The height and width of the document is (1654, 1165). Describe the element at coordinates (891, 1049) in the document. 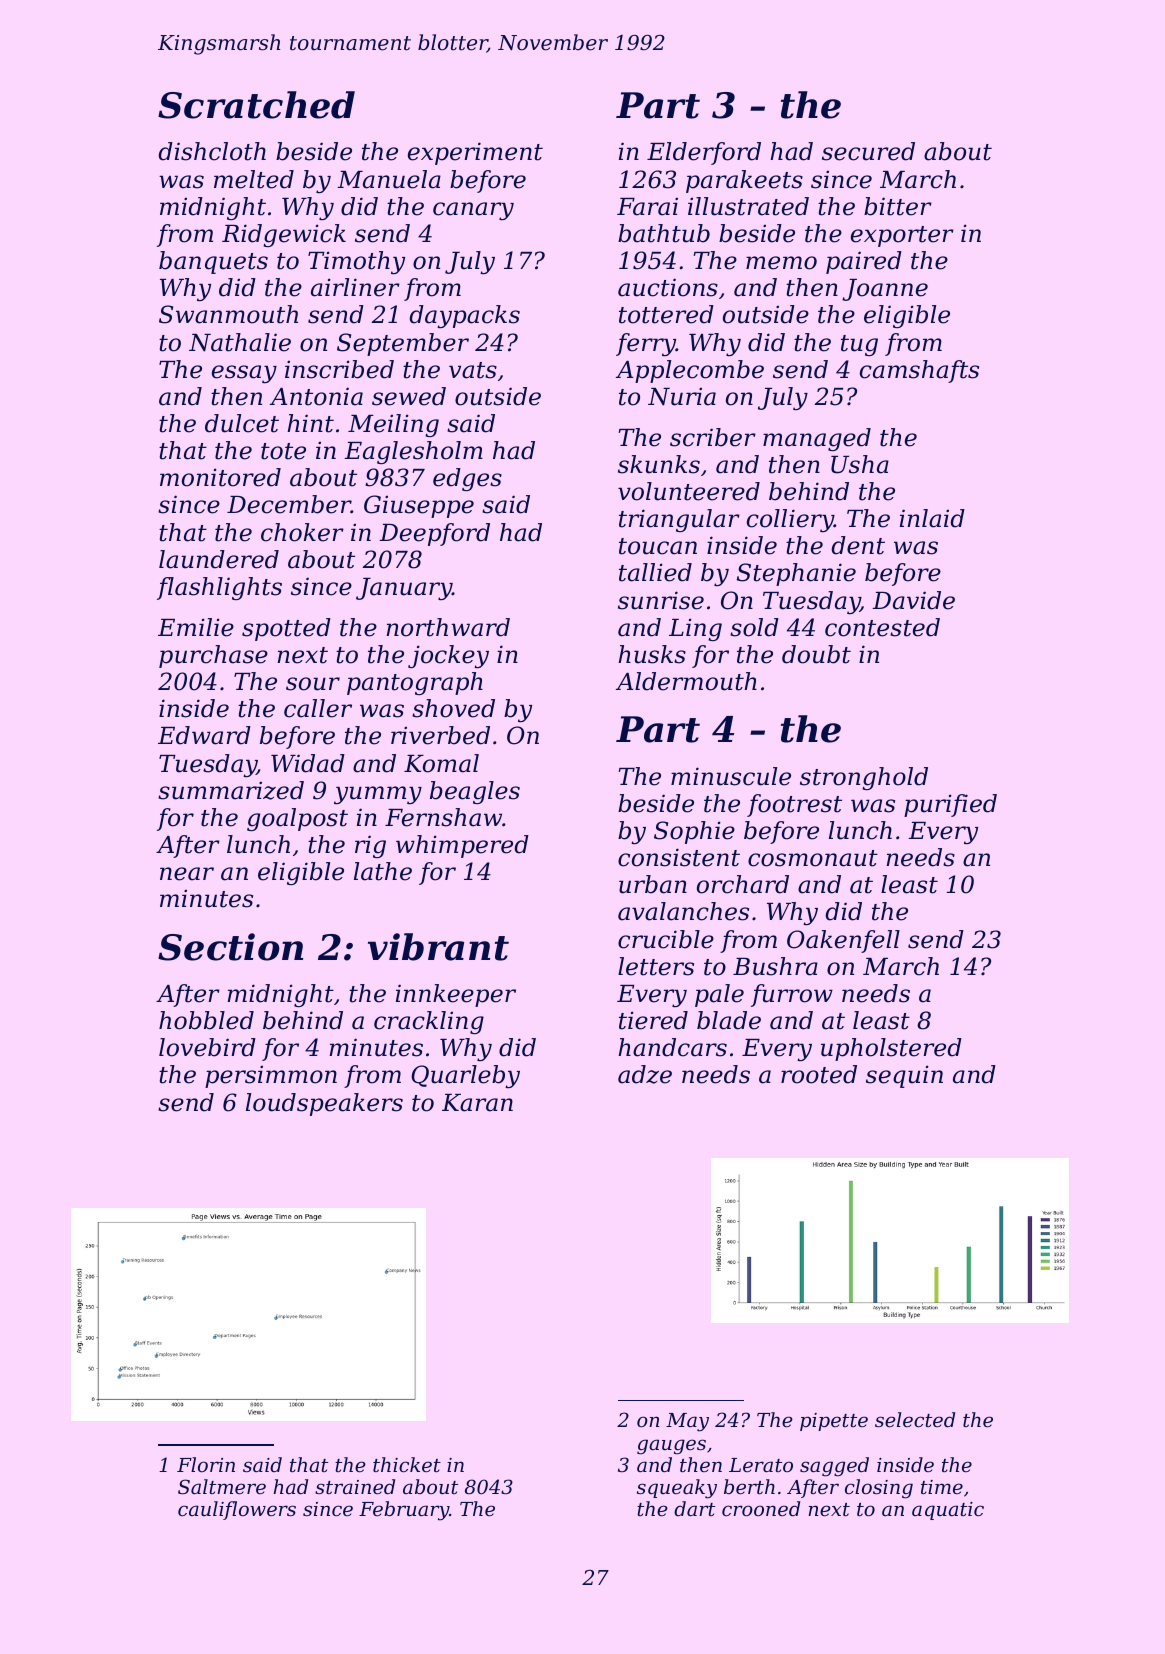

I see `upholstered` at that location.
